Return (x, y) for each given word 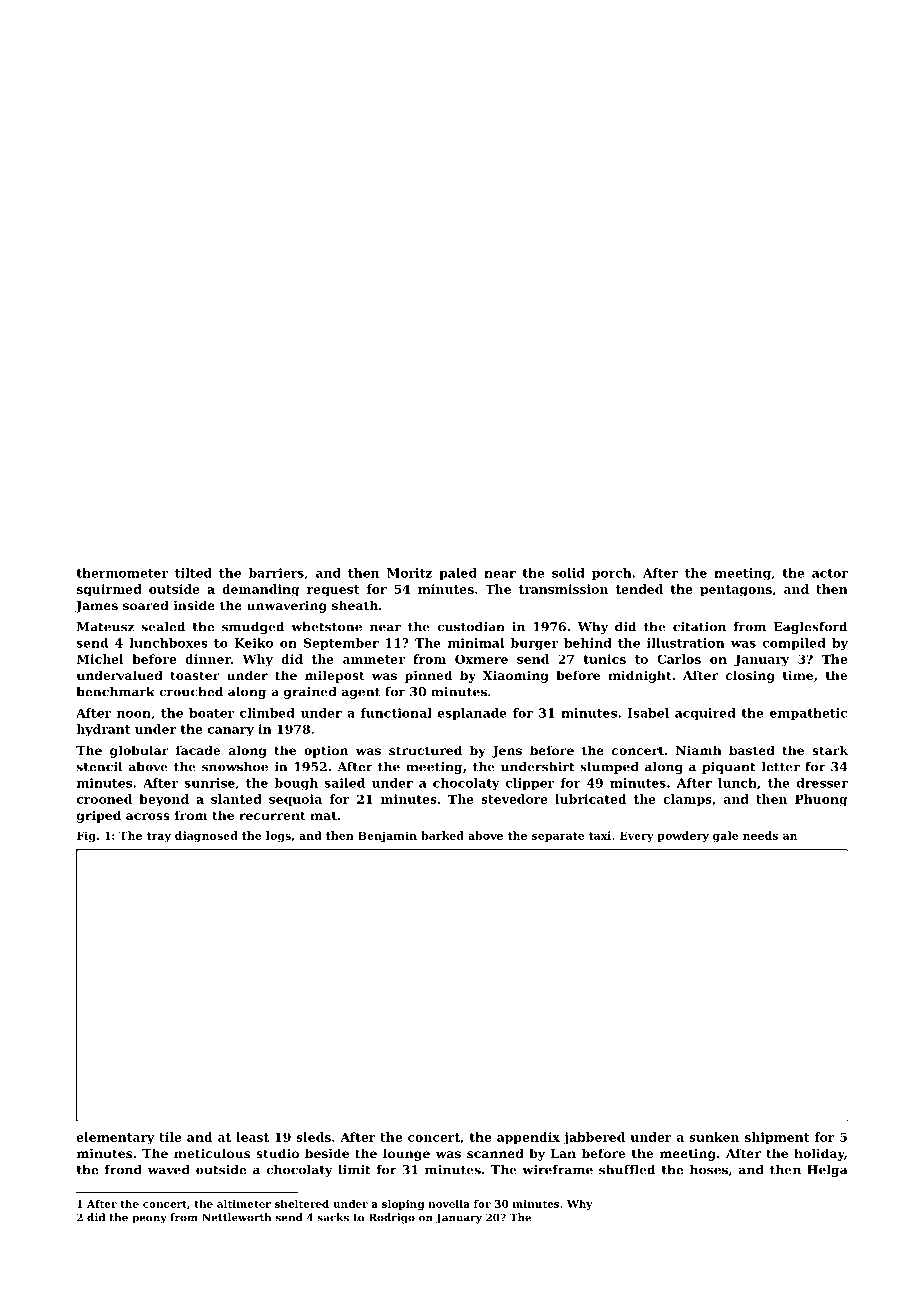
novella (449, 1204)
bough (296, 784)
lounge (406, 1154)
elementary (116, 1138)
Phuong (821, 800)
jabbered (594, 1138)
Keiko (254, 643)
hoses (709, 1170)
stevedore (514, 799)
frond (123, 1170)
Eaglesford (810, 628)
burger (534, 644)
